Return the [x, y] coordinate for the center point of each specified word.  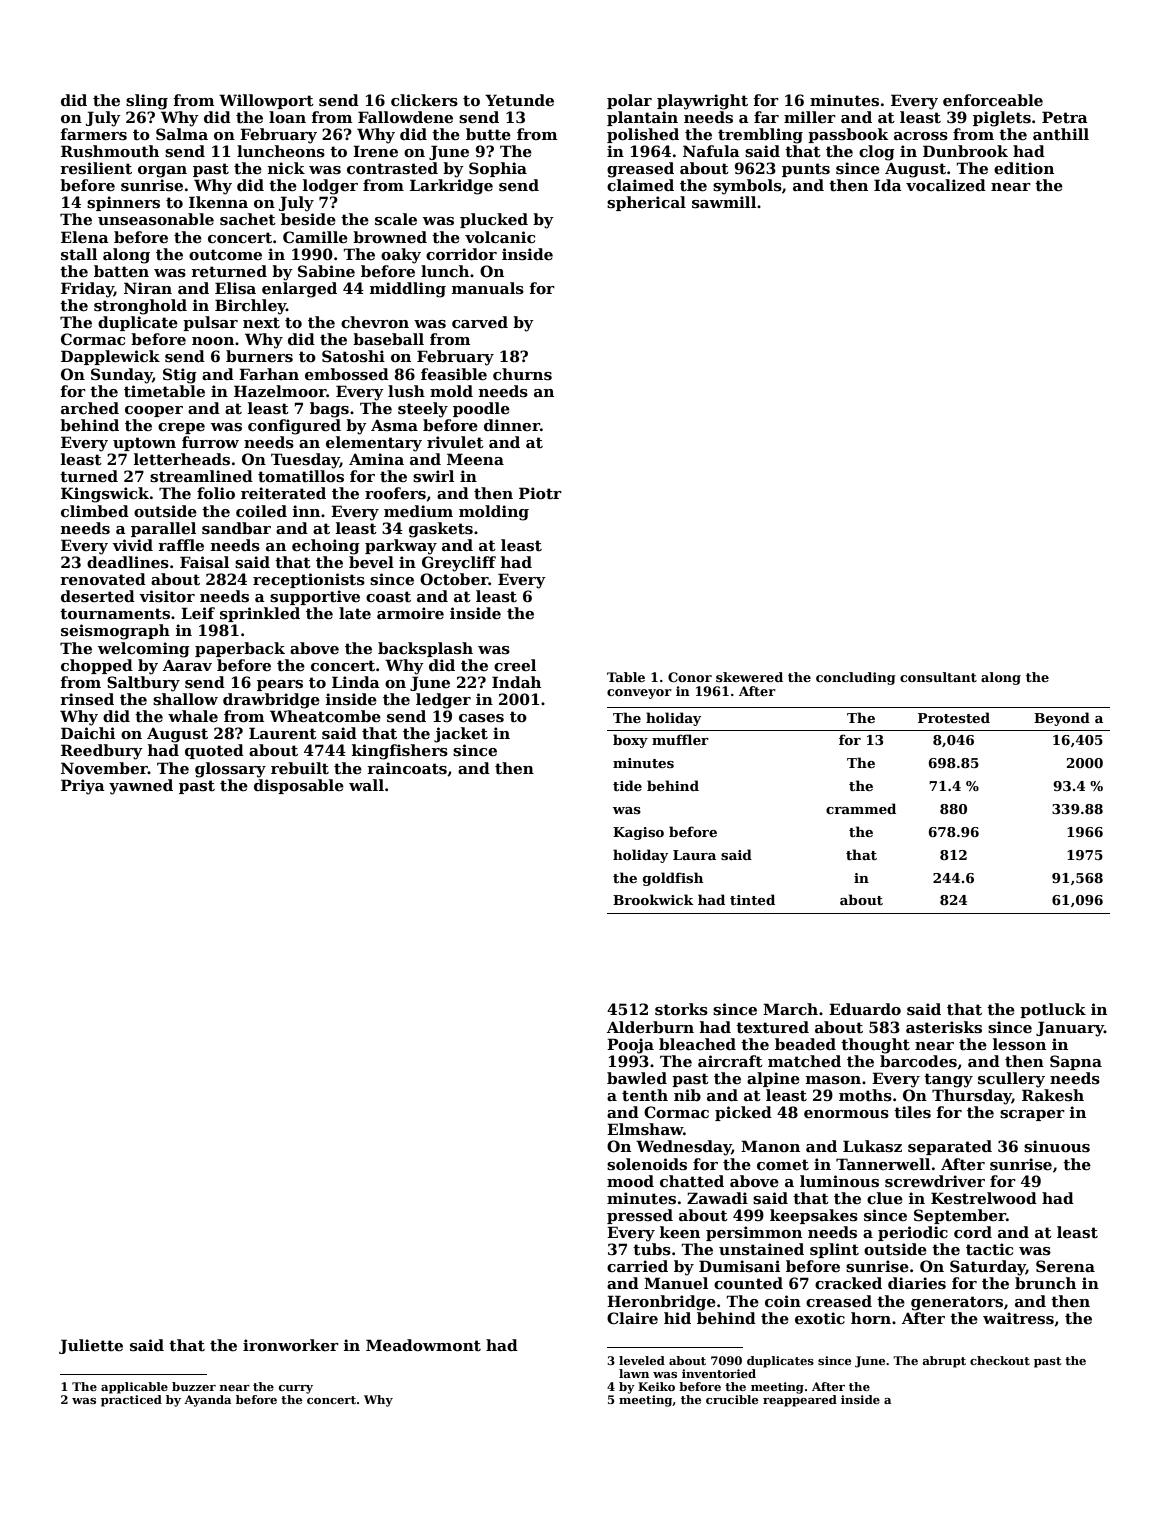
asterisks [944, 1027]
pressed [640, 1216]
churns [522, 374]
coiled [261, 511]
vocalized [946, 185]
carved [480, 322]
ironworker [291, 1345]
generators [957, 1303]
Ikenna [218, 202]
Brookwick [653, 899]
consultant [938, 677]
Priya [83, 787]
